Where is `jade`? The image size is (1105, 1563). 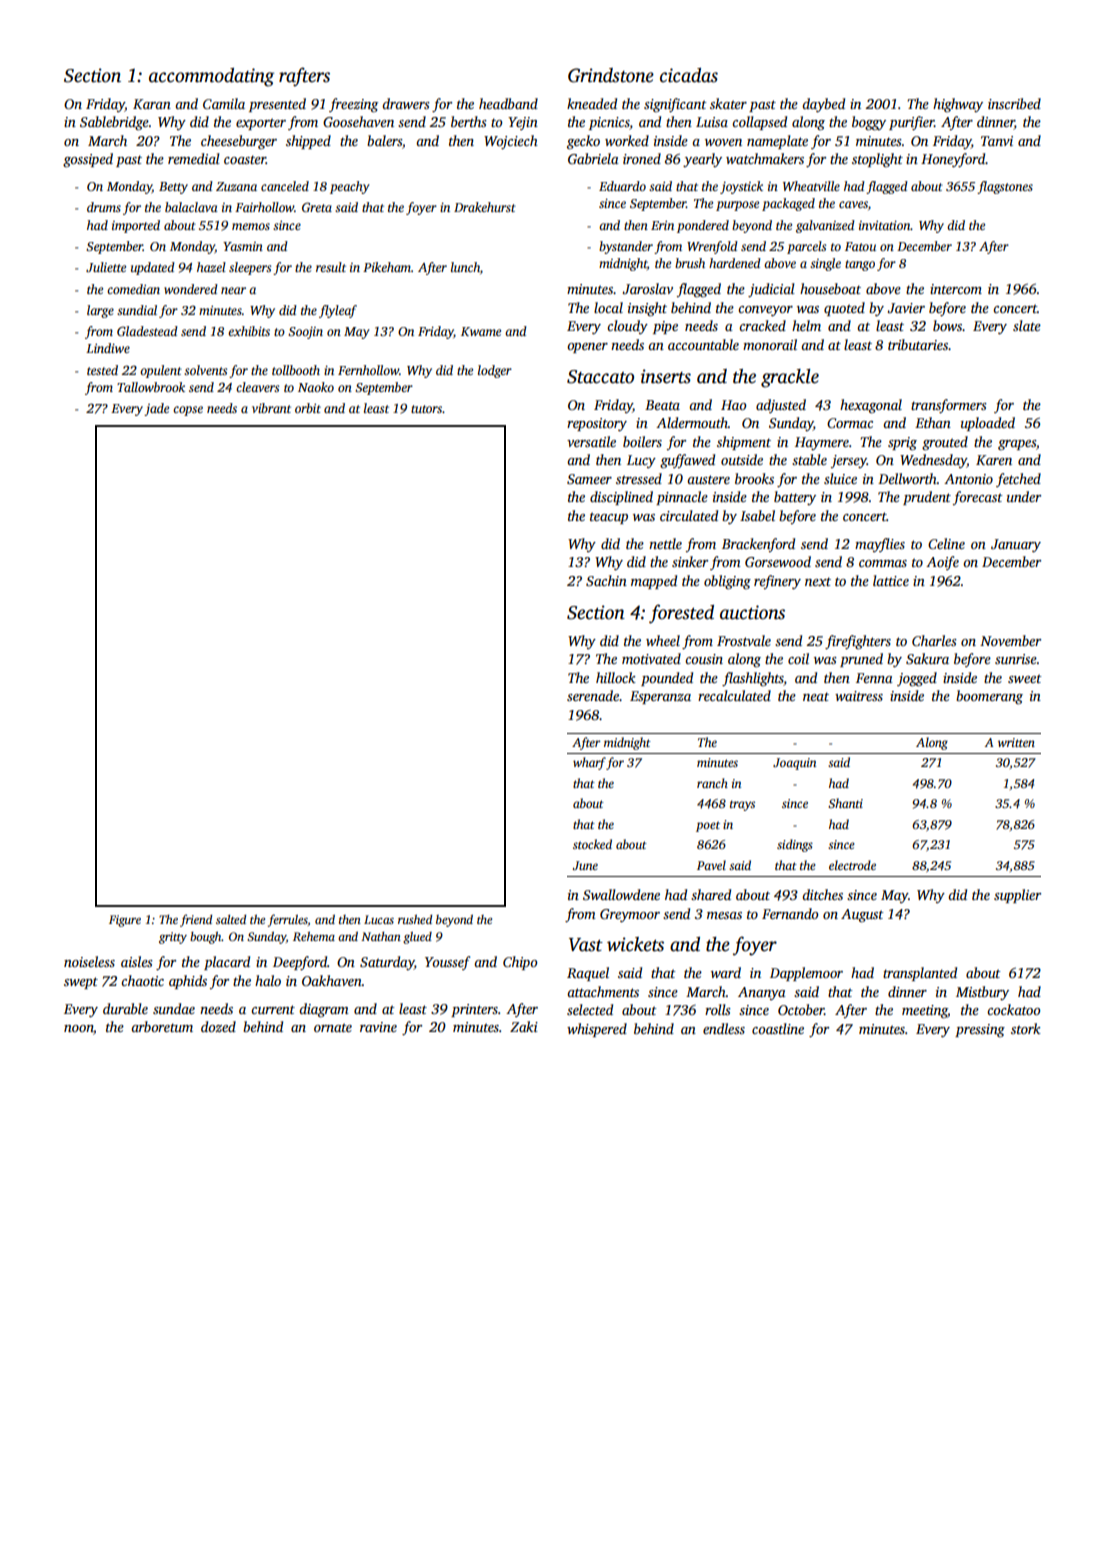 jade is located at coordinates (156, 409).
